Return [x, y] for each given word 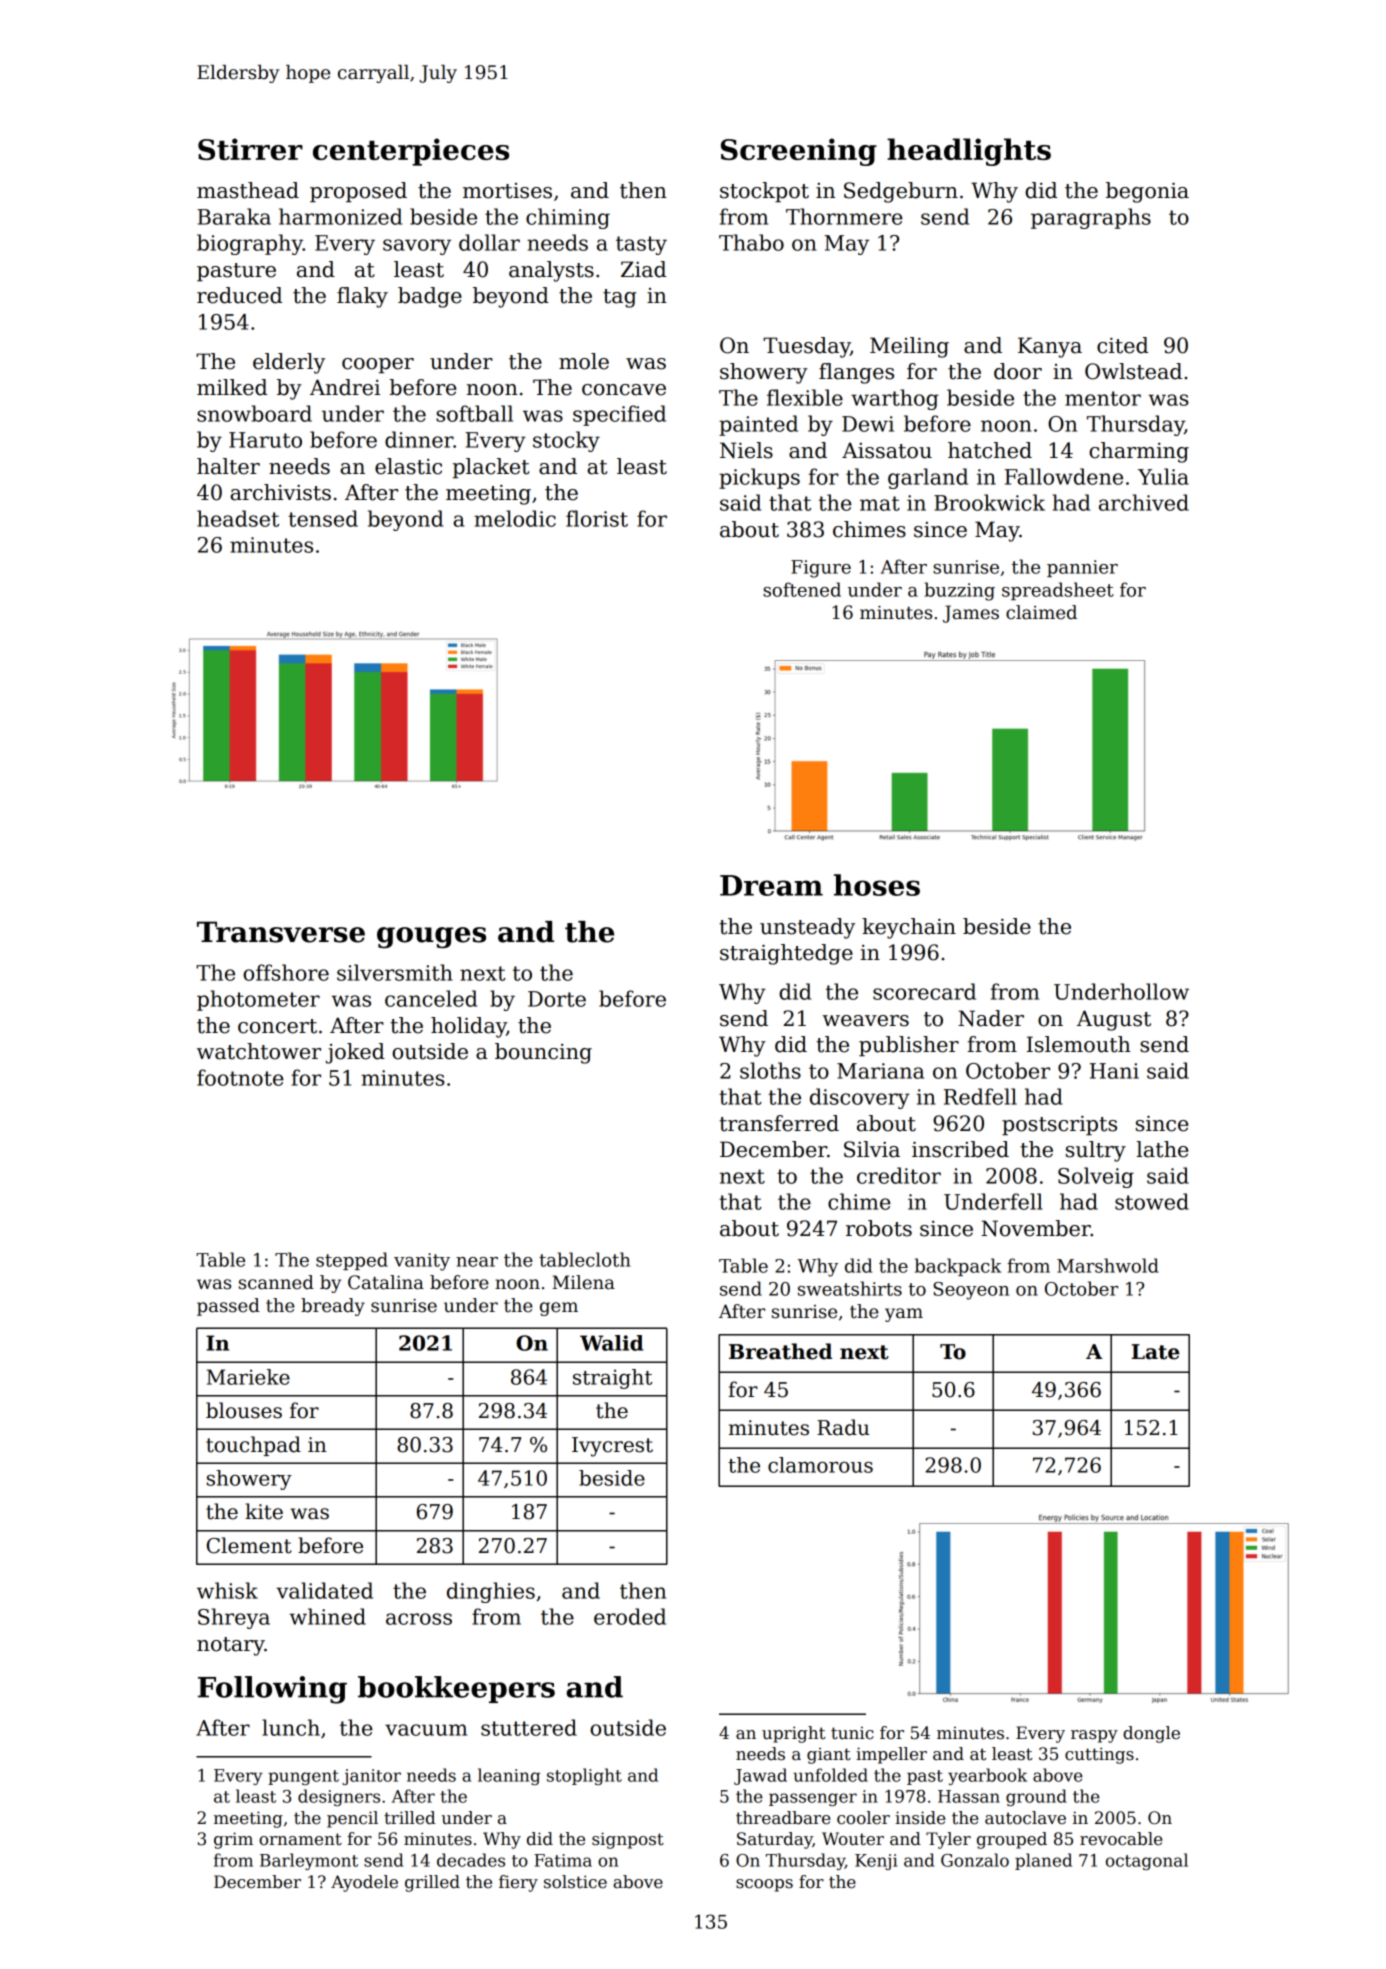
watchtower [259, 1051]
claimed [1041, 612]
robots [879, 1228]
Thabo [751, 242]
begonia [1147, 192]
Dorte [557, 999]
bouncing [543, 1053]
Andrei [345, 387]
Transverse [281, 932]
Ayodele [364, 1883]
